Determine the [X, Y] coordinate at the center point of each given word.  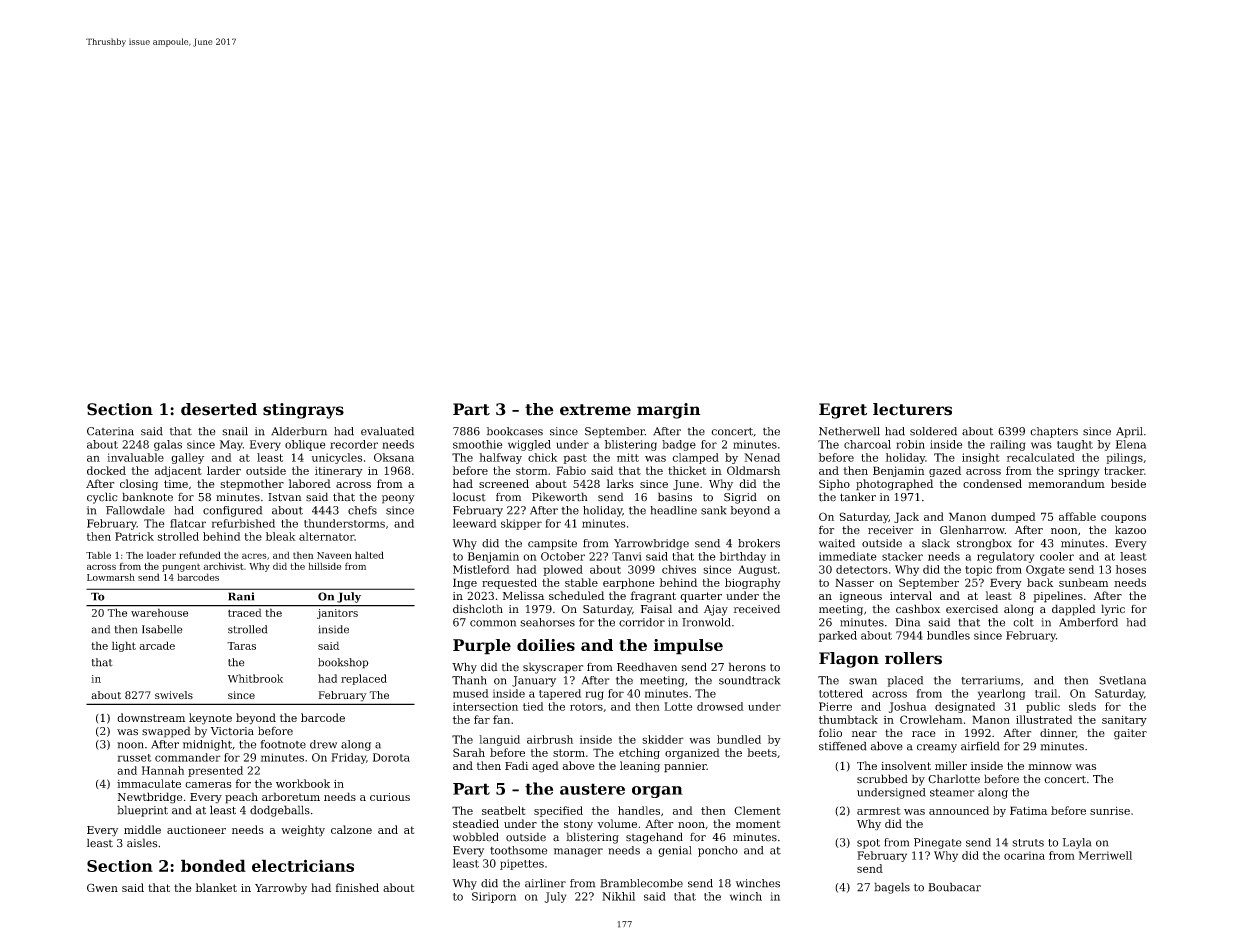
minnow [1050, 766]
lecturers [912, 409]
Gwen [102, 887]
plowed [563, 570]
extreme [595, 410]
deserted [219, 409]
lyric [1113, 610]
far [482, 719]
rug [594, 695]
